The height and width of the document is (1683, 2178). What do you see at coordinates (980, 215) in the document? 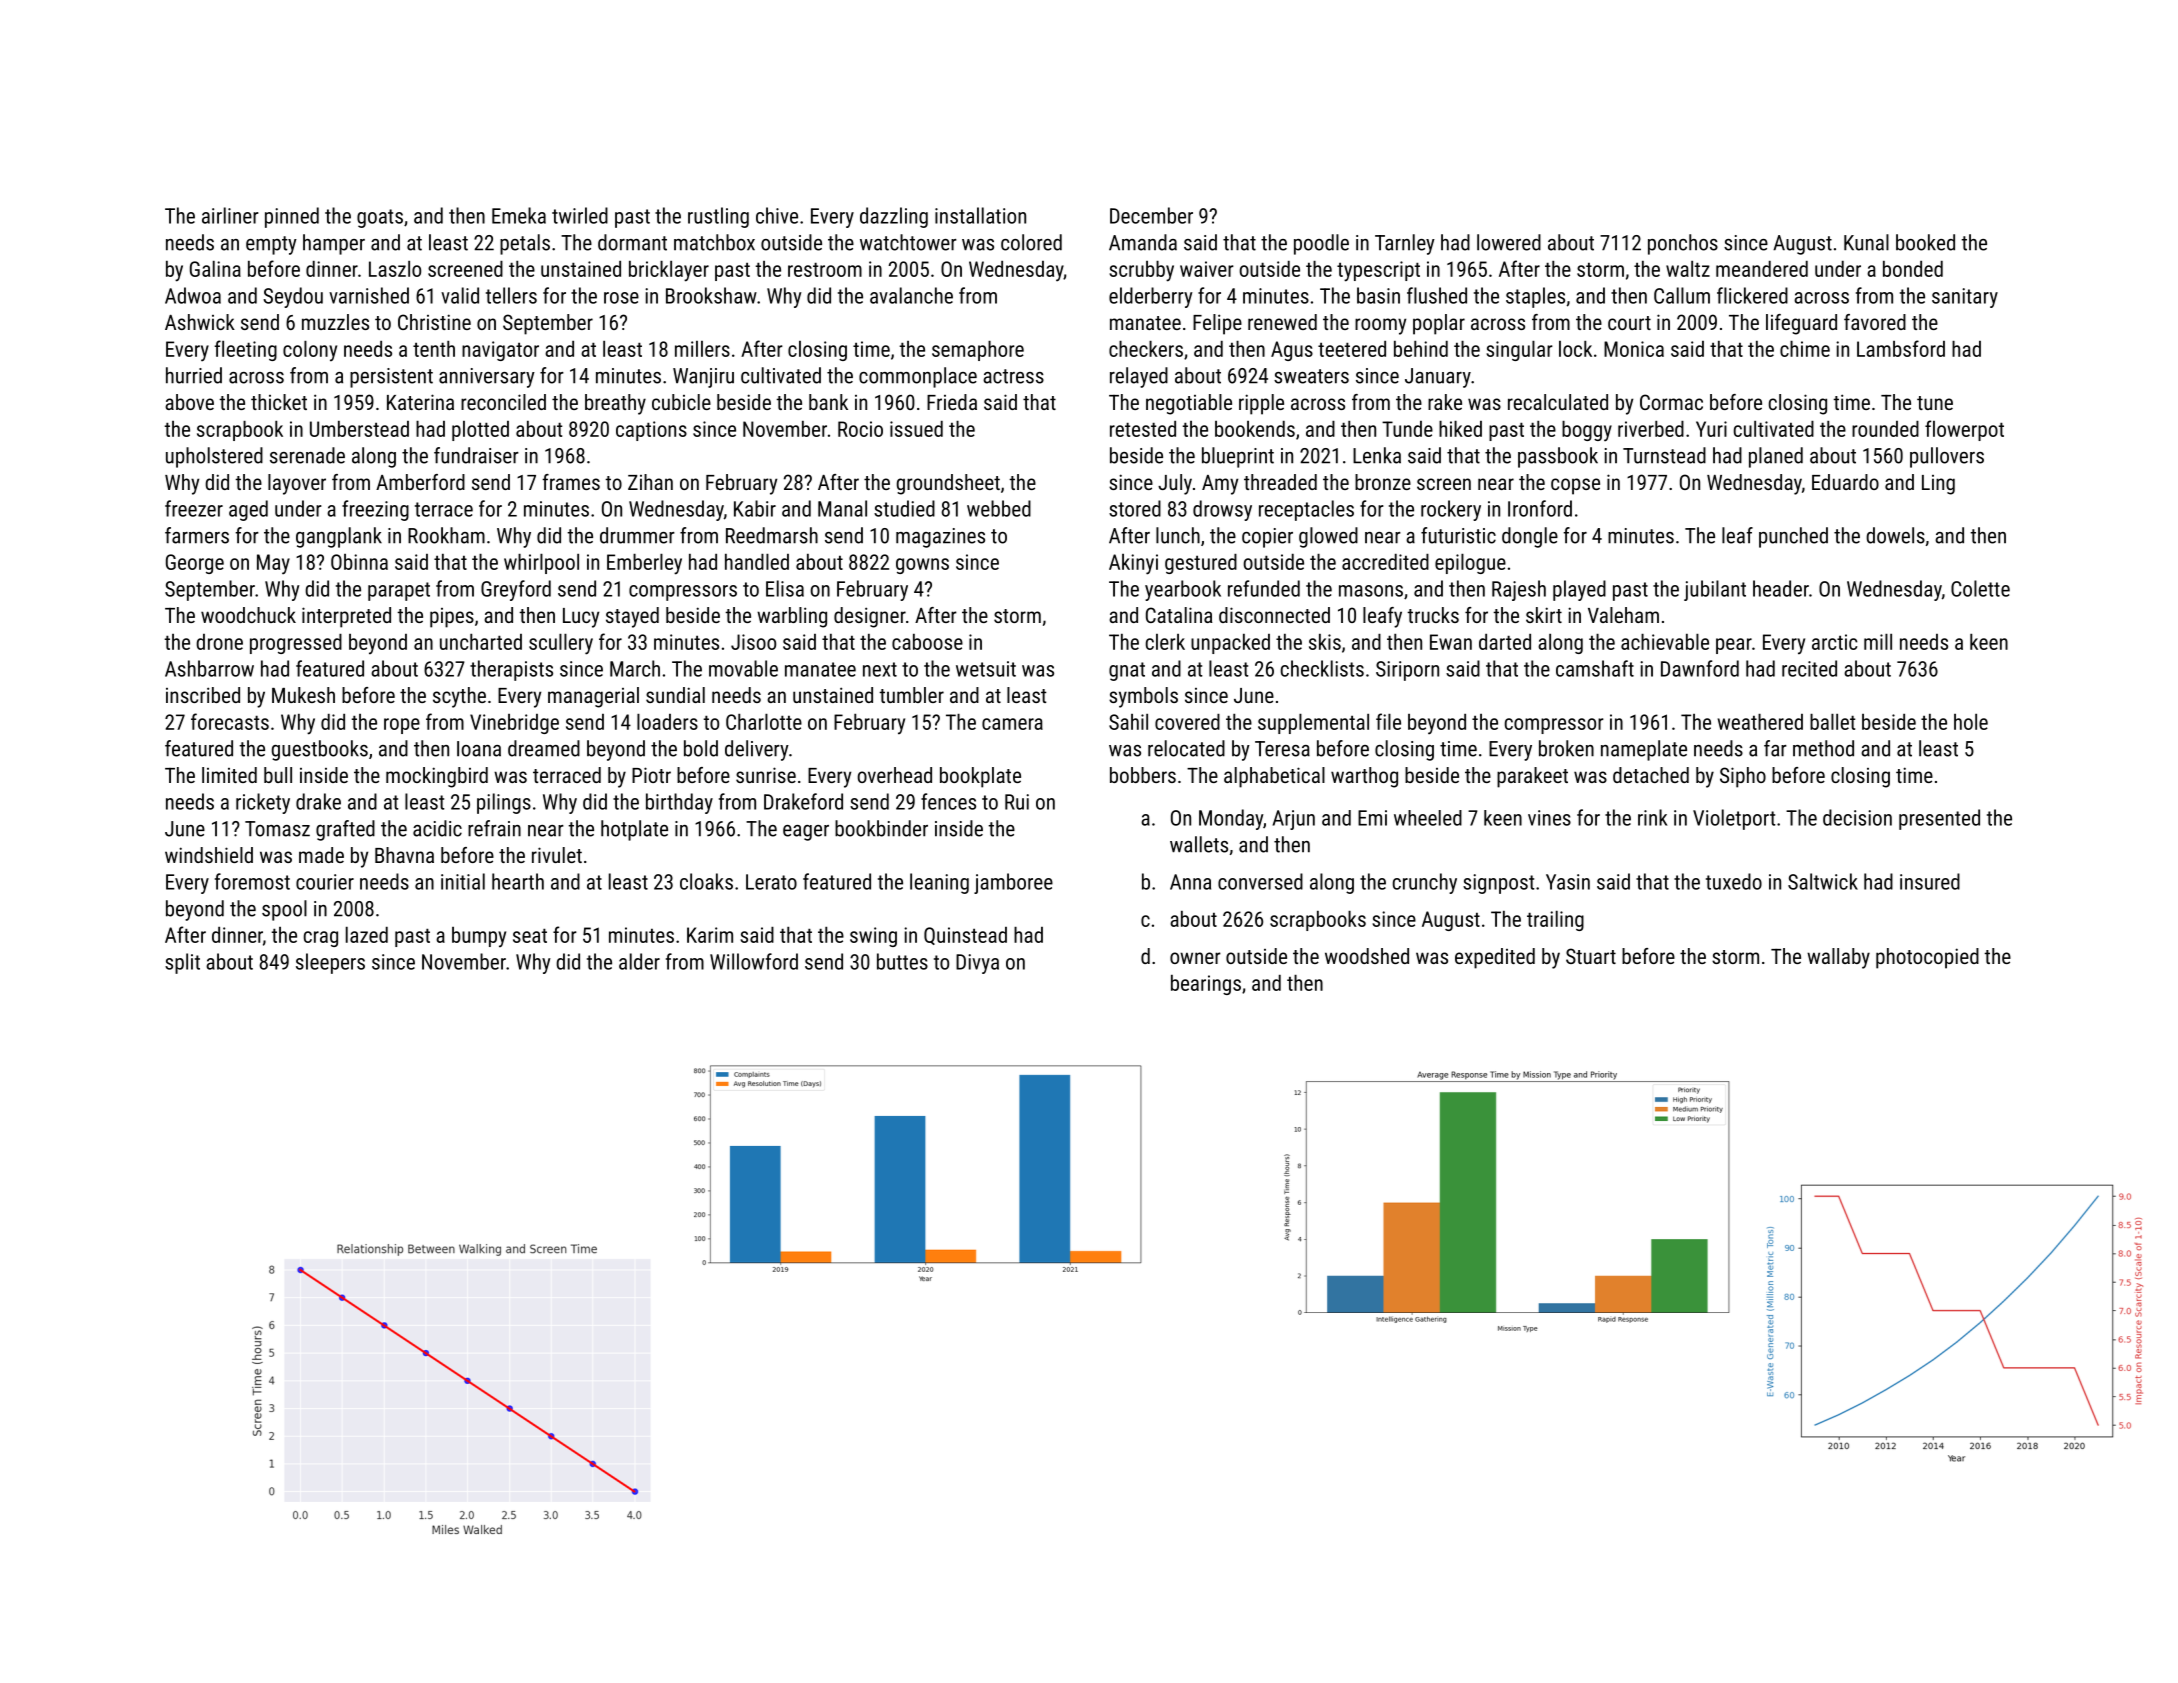
I see `installation` at bounding box center [980, 215].
